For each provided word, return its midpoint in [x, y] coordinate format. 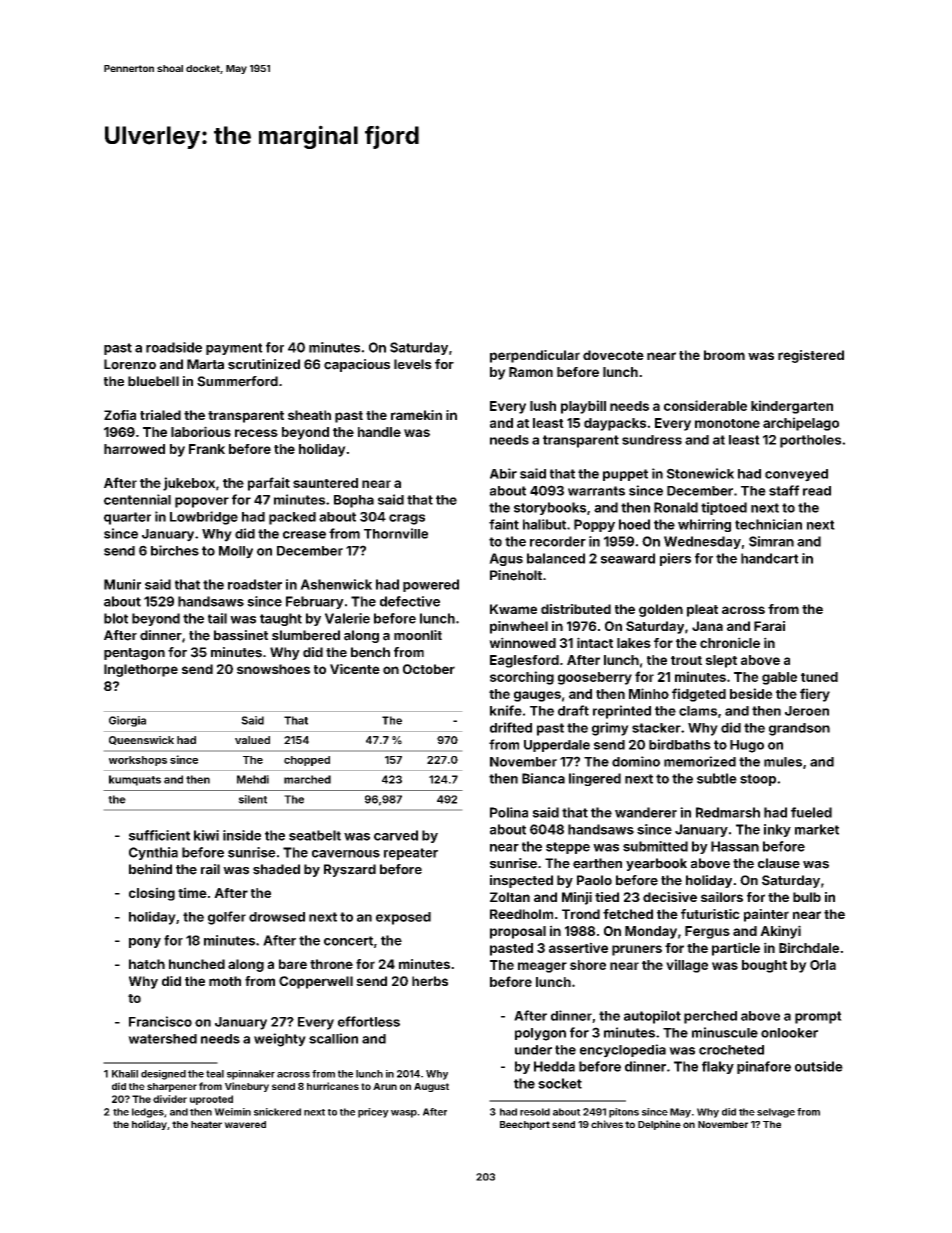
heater [206, 1124]
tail [217, 618]
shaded [276, 869]
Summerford [237, 381]
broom [724, 355]
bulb [807, 897]
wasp [404, 1114]
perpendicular [535, 356]
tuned [819, 677]
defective [410, 601]
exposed [403, 918]
